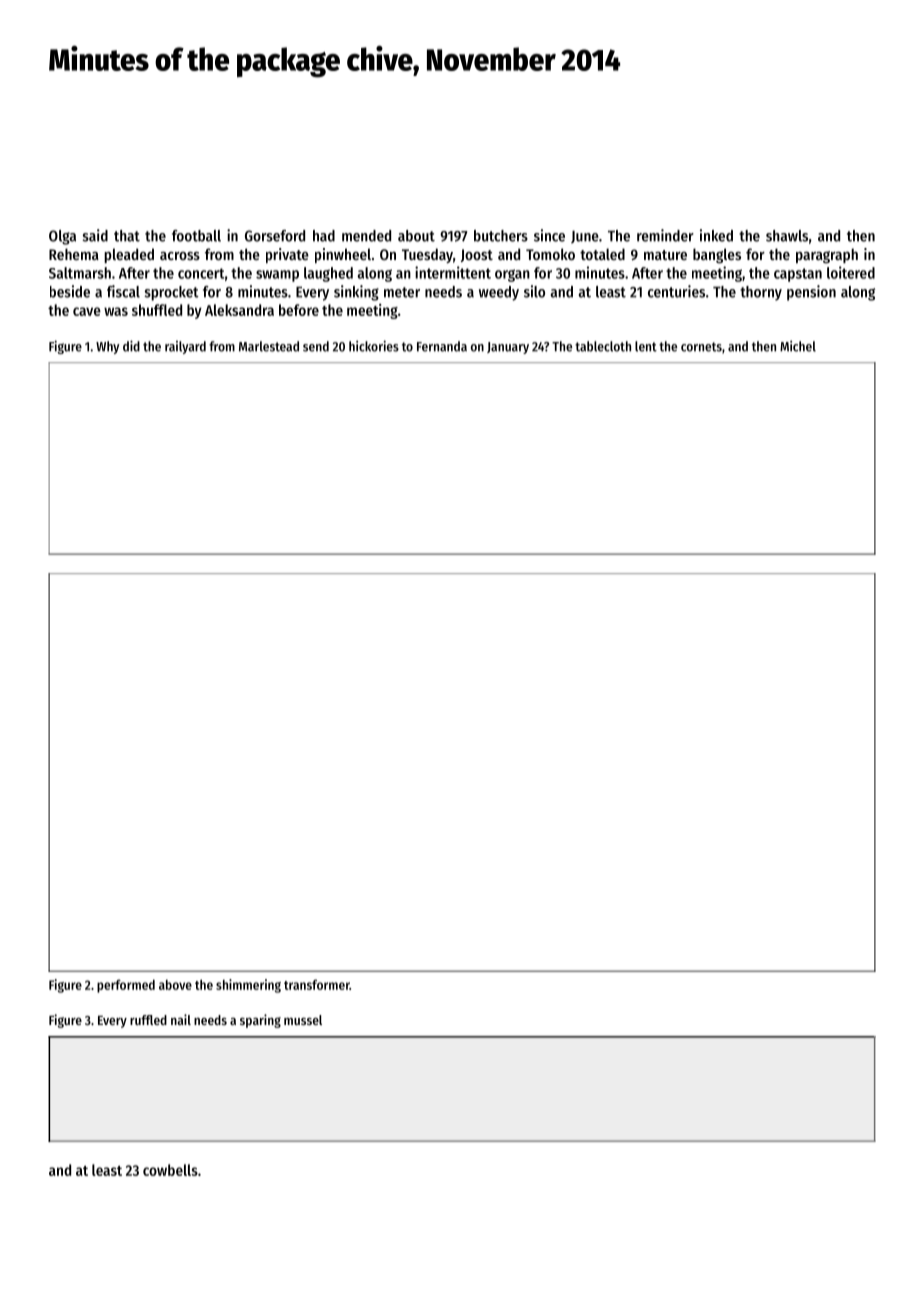 This image has height=1308, width=924. Describe the element at coordinates (269, 346) in the image. I see `Marlestead` at that location.
